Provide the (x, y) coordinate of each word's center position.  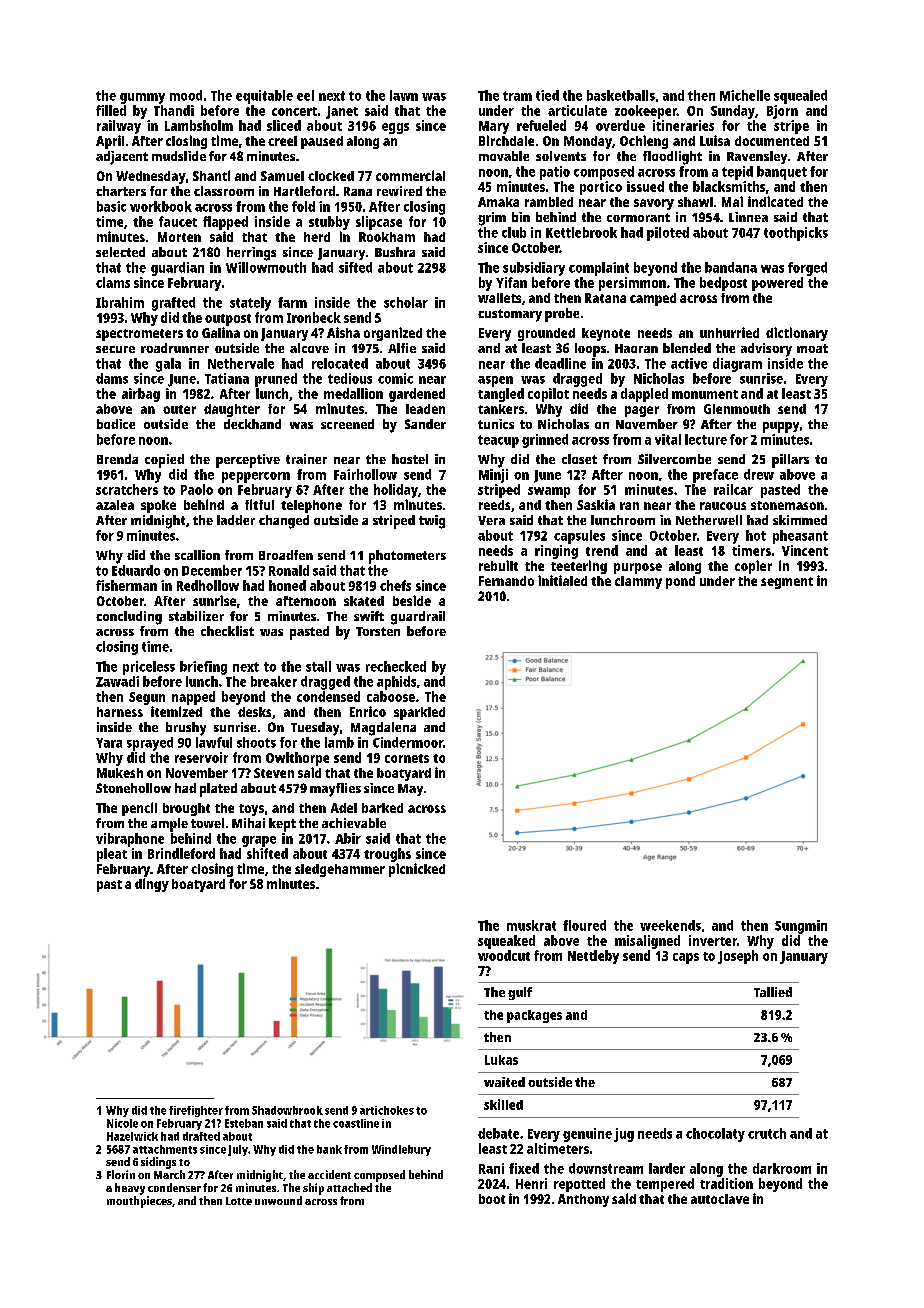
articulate (577, 110)
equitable (264, 97)
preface (715, 476)
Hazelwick (132, 1136)
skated (364, 601)
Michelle (745, 95)
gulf (520, 993)
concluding (129, 618)
